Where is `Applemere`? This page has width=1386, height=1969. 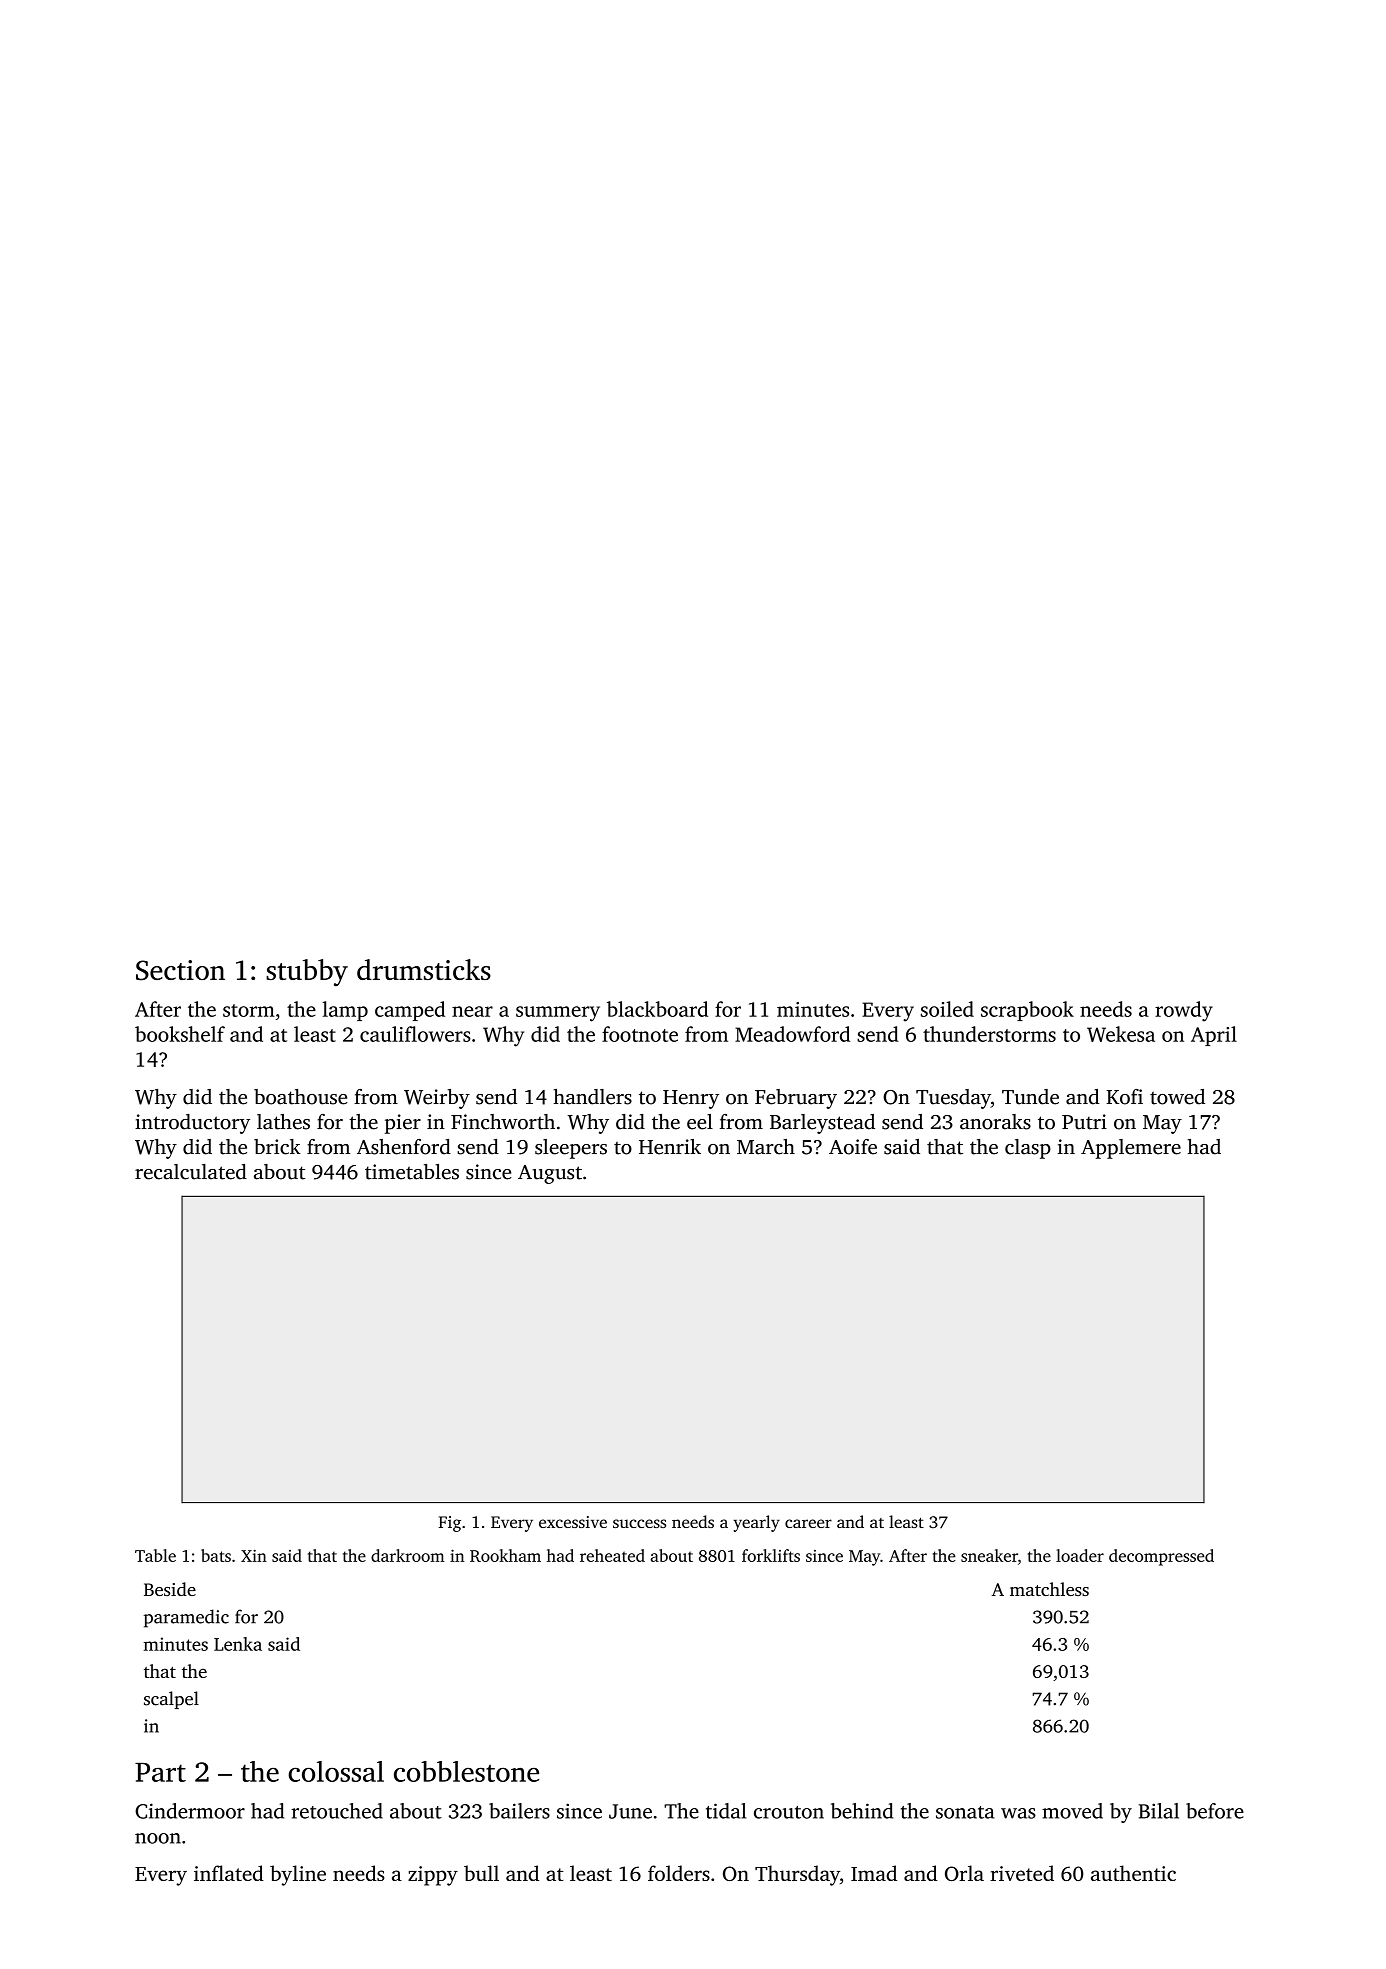 Applemere is located at coordinates (1131, 1149).
